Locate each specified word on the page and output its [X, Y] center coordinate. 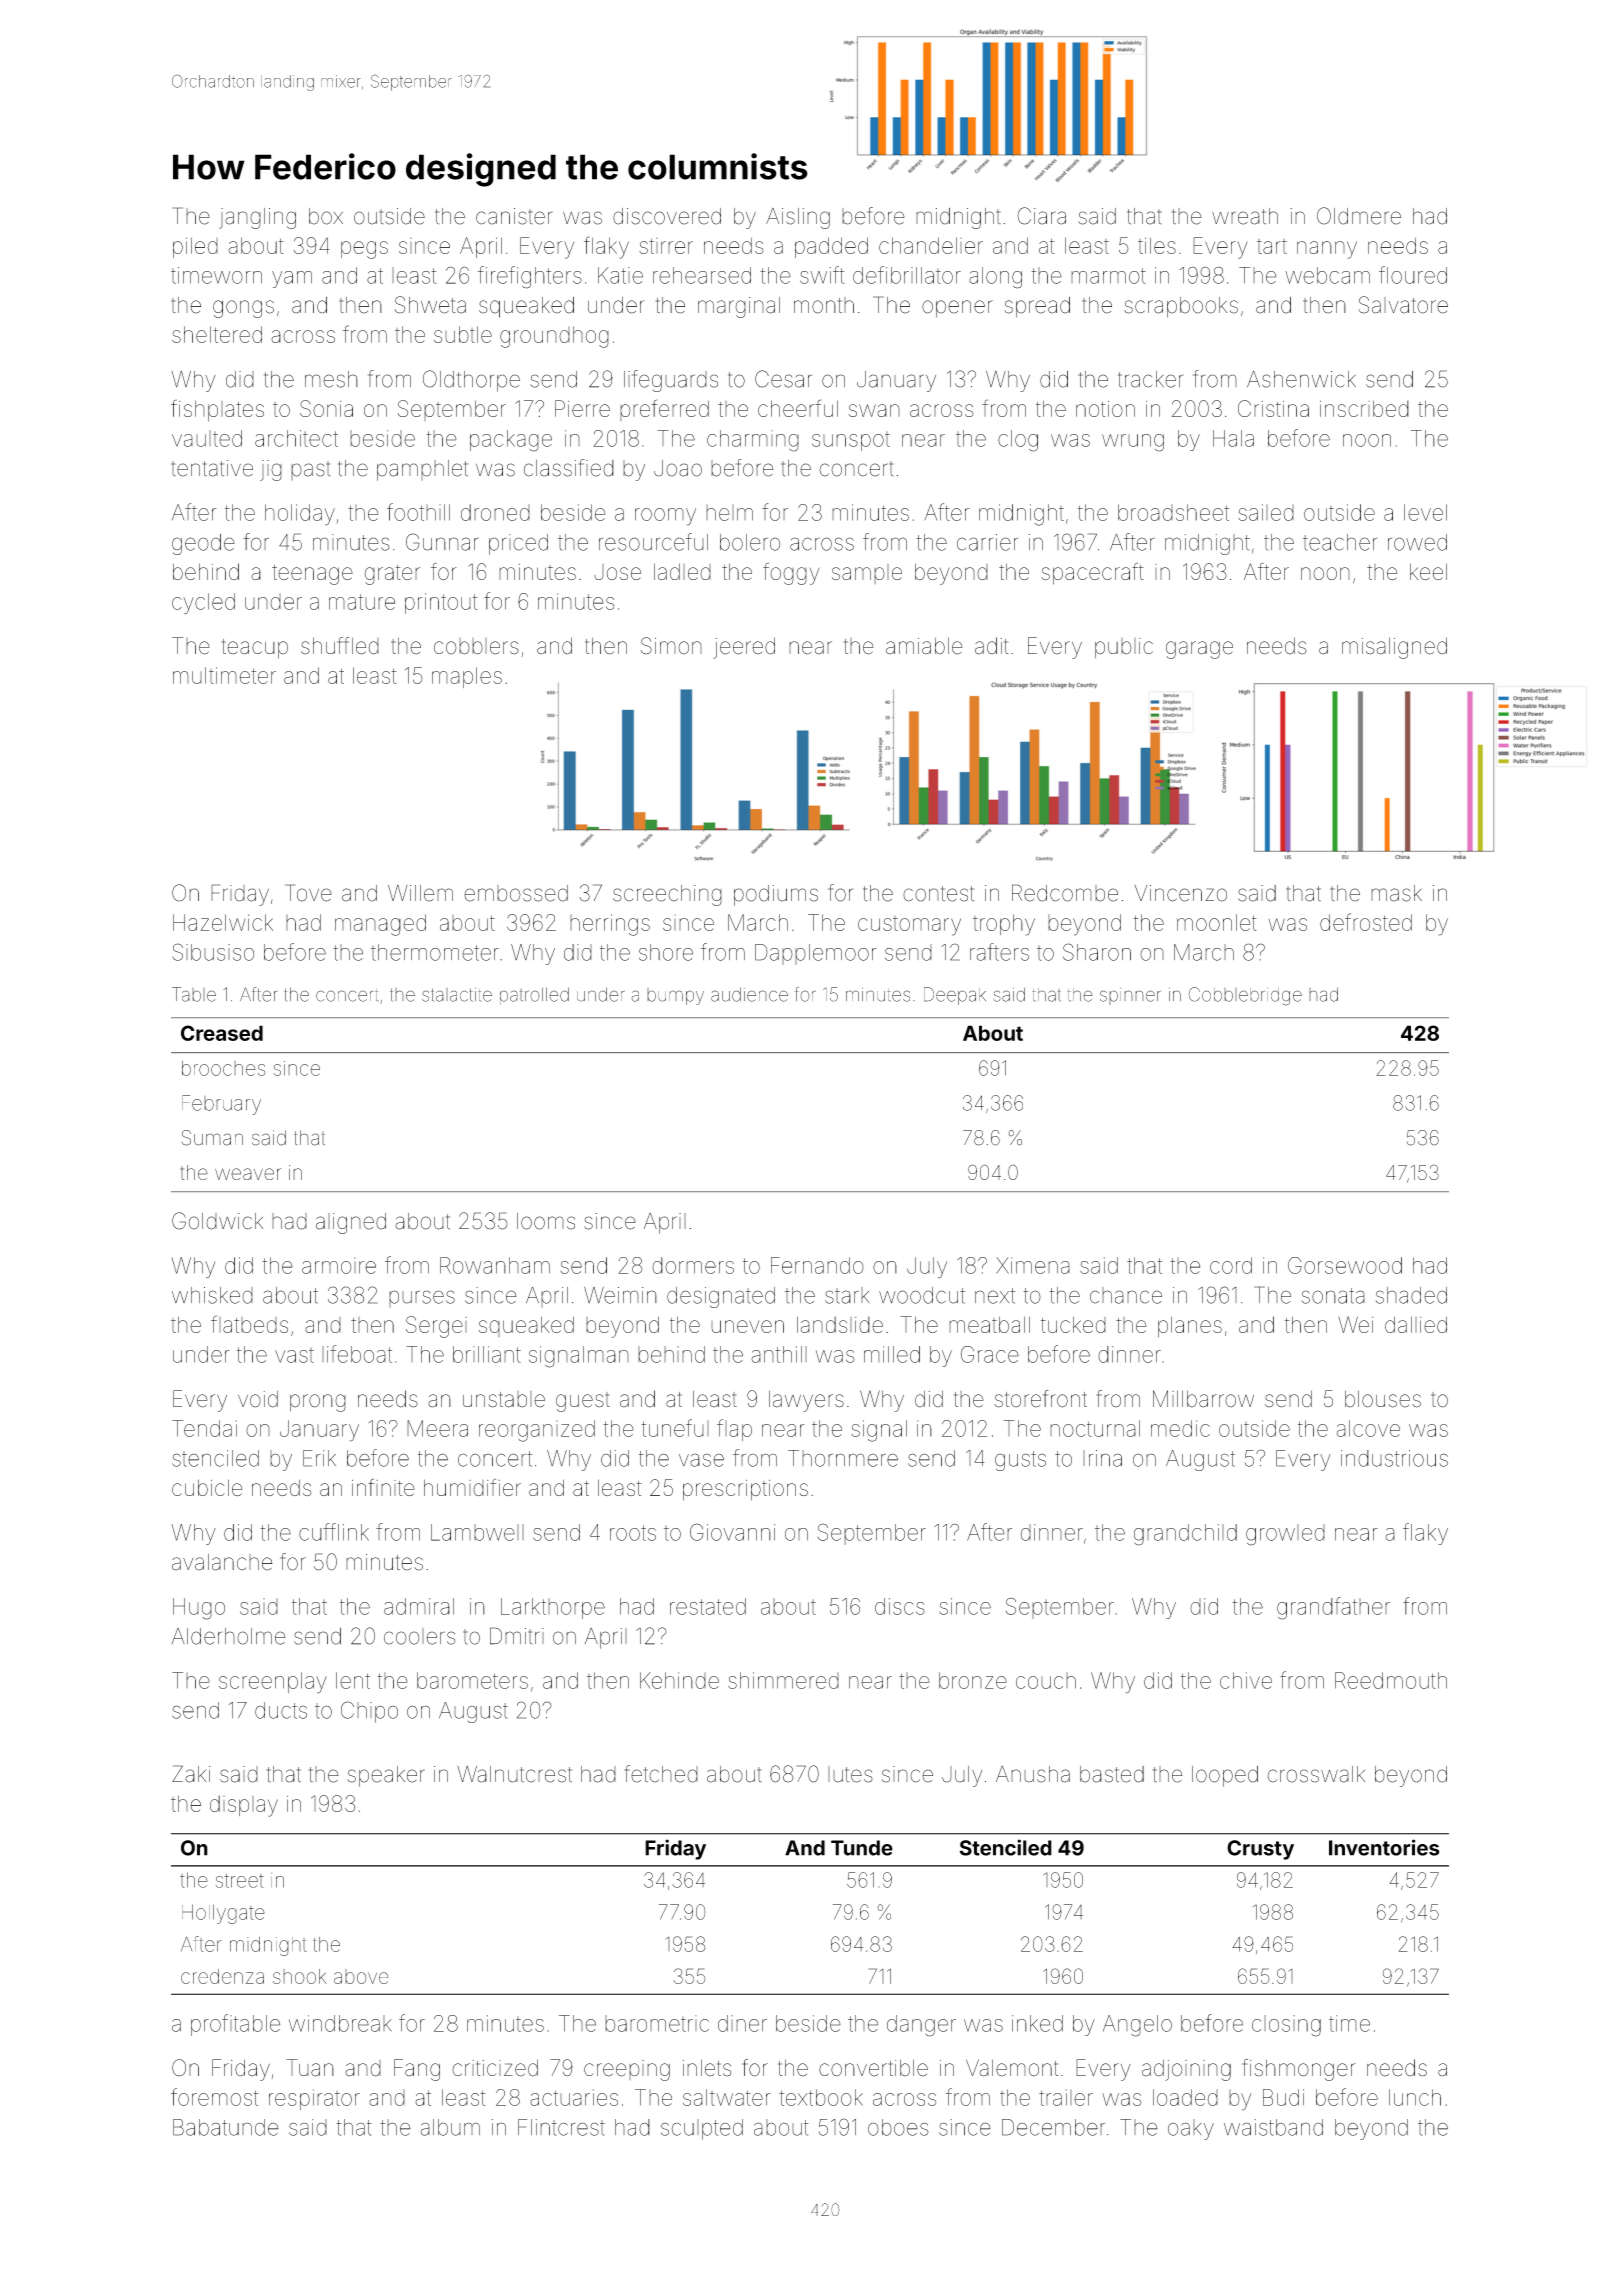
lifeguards [671, 381]
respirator [314, 2099]
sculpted [702, 2129]
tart [1272, 246]
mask [1396, 893]
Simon [671, 646]
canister [514, 216]
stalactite [457, 995]
